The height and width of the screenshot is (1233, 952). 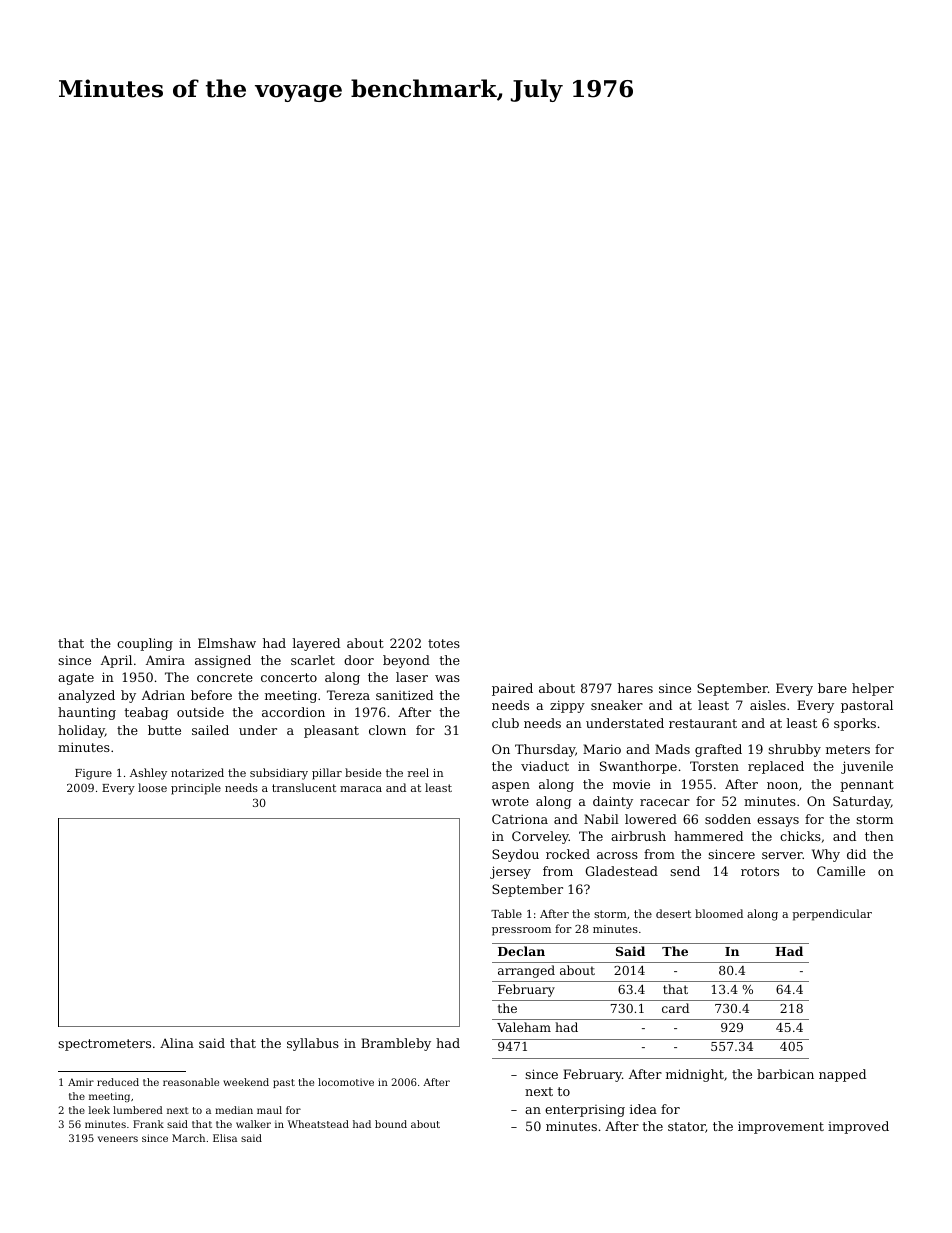 What do you see at coordinates (714, 766) in the screenshot?
I see `Torsten` at bounding box center [714, 766].
